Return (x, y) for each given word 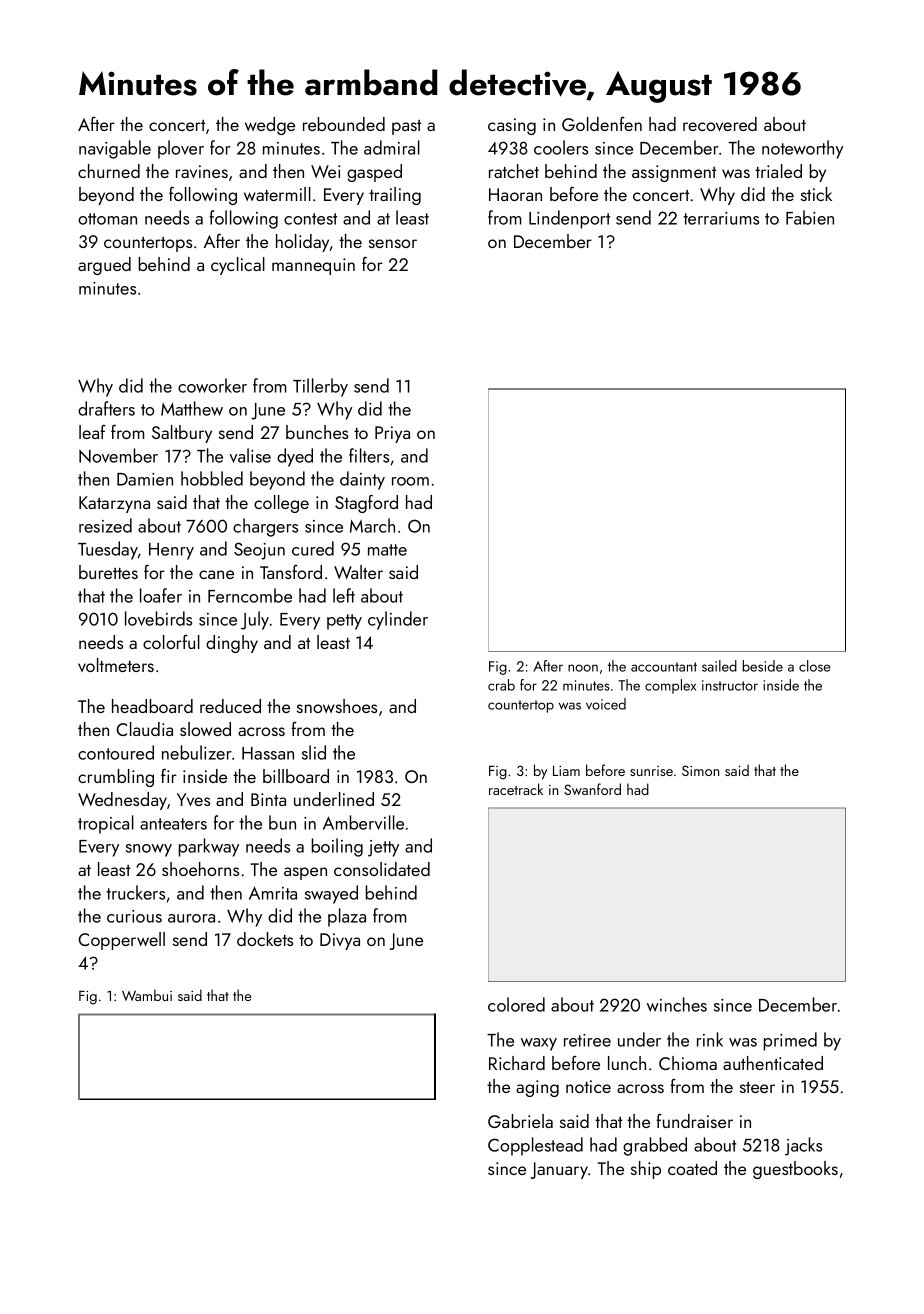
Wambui (147, 995)
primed (790, 1041)
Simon (700, 770)
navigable (115, 149)
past (406, 127)
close (814, 666)
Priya (392, 434)
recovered (720, 124)
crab (501, 685)
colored (516, 1004)
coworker (212, 385)
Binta (268, 799)
